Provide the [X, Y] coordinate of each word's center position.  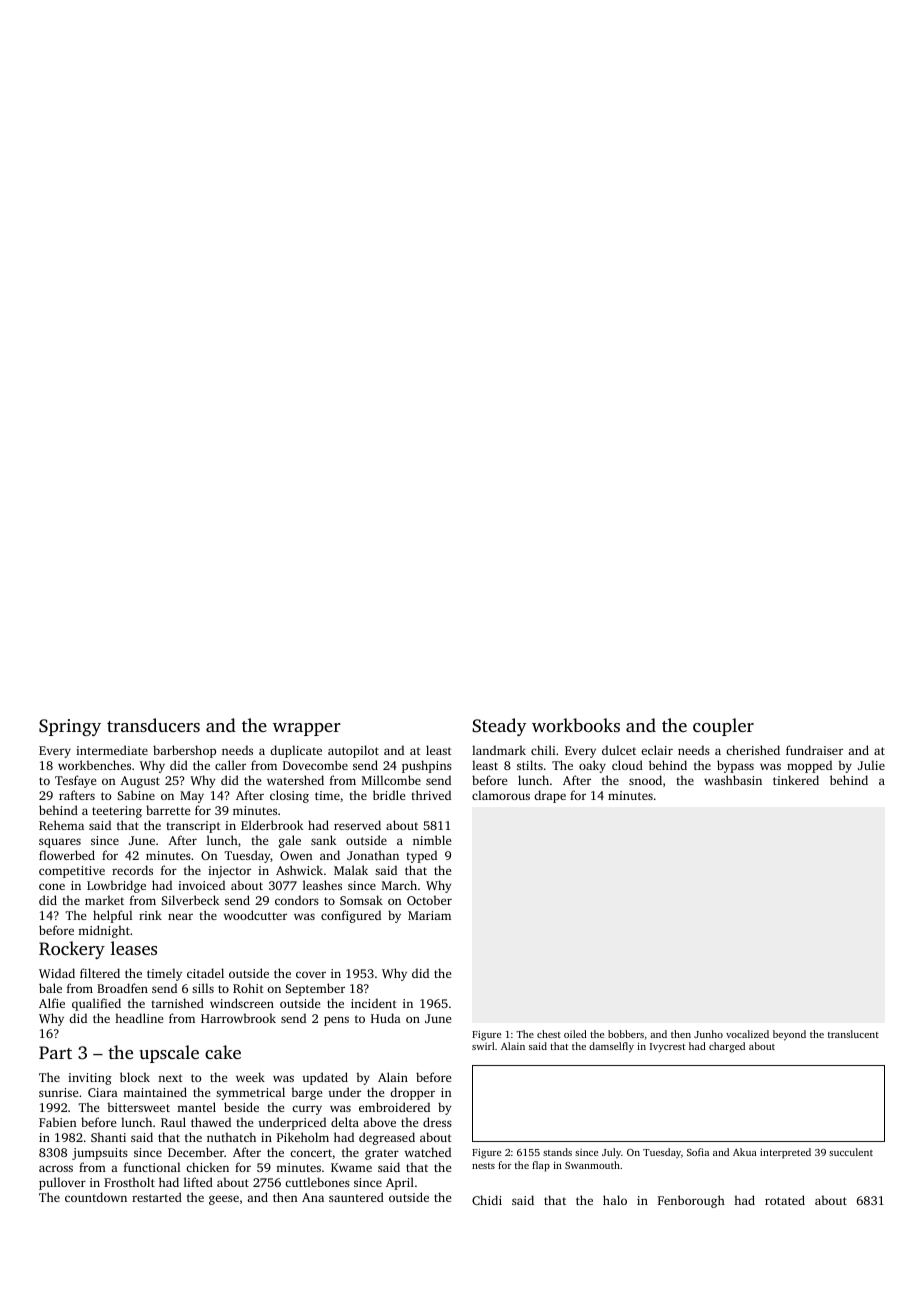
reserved [357, 825]
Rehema [61, 825]
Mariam [429, 915]
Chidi [487, 1200]
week [250, 1077]
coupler [723, 727]
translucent [853, 1034]
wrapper [307, 729]
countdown [96, 1197]
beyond [789, 1035]
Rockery [72, 950]
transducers [153, 725]
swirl [483, 1046]
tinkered [796, 780]
